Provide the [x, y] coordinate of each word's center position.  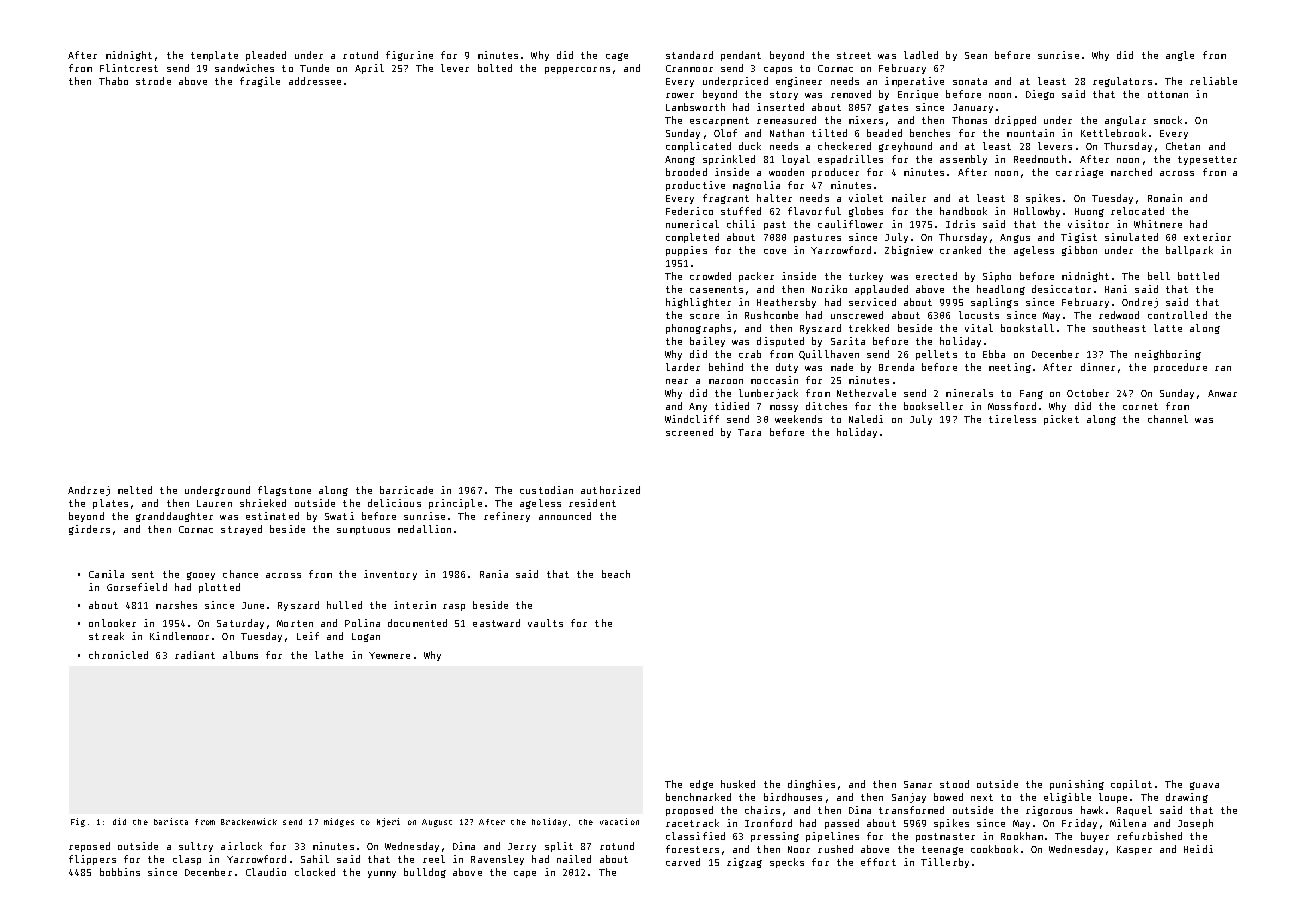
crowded [710, 276]
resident [592, 503]
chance [240, 574]
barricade [406, 490]
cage [617, 57]
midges [339, 822]
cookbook [994, 849]
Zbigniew [909, 251]
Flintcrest [129, 68]
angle [1180, 56]
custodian [546, 490]
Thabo [113, 81]
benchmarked [698, 797]
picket [1061, 420]
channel [1168, 419]
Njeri [388, 822]
